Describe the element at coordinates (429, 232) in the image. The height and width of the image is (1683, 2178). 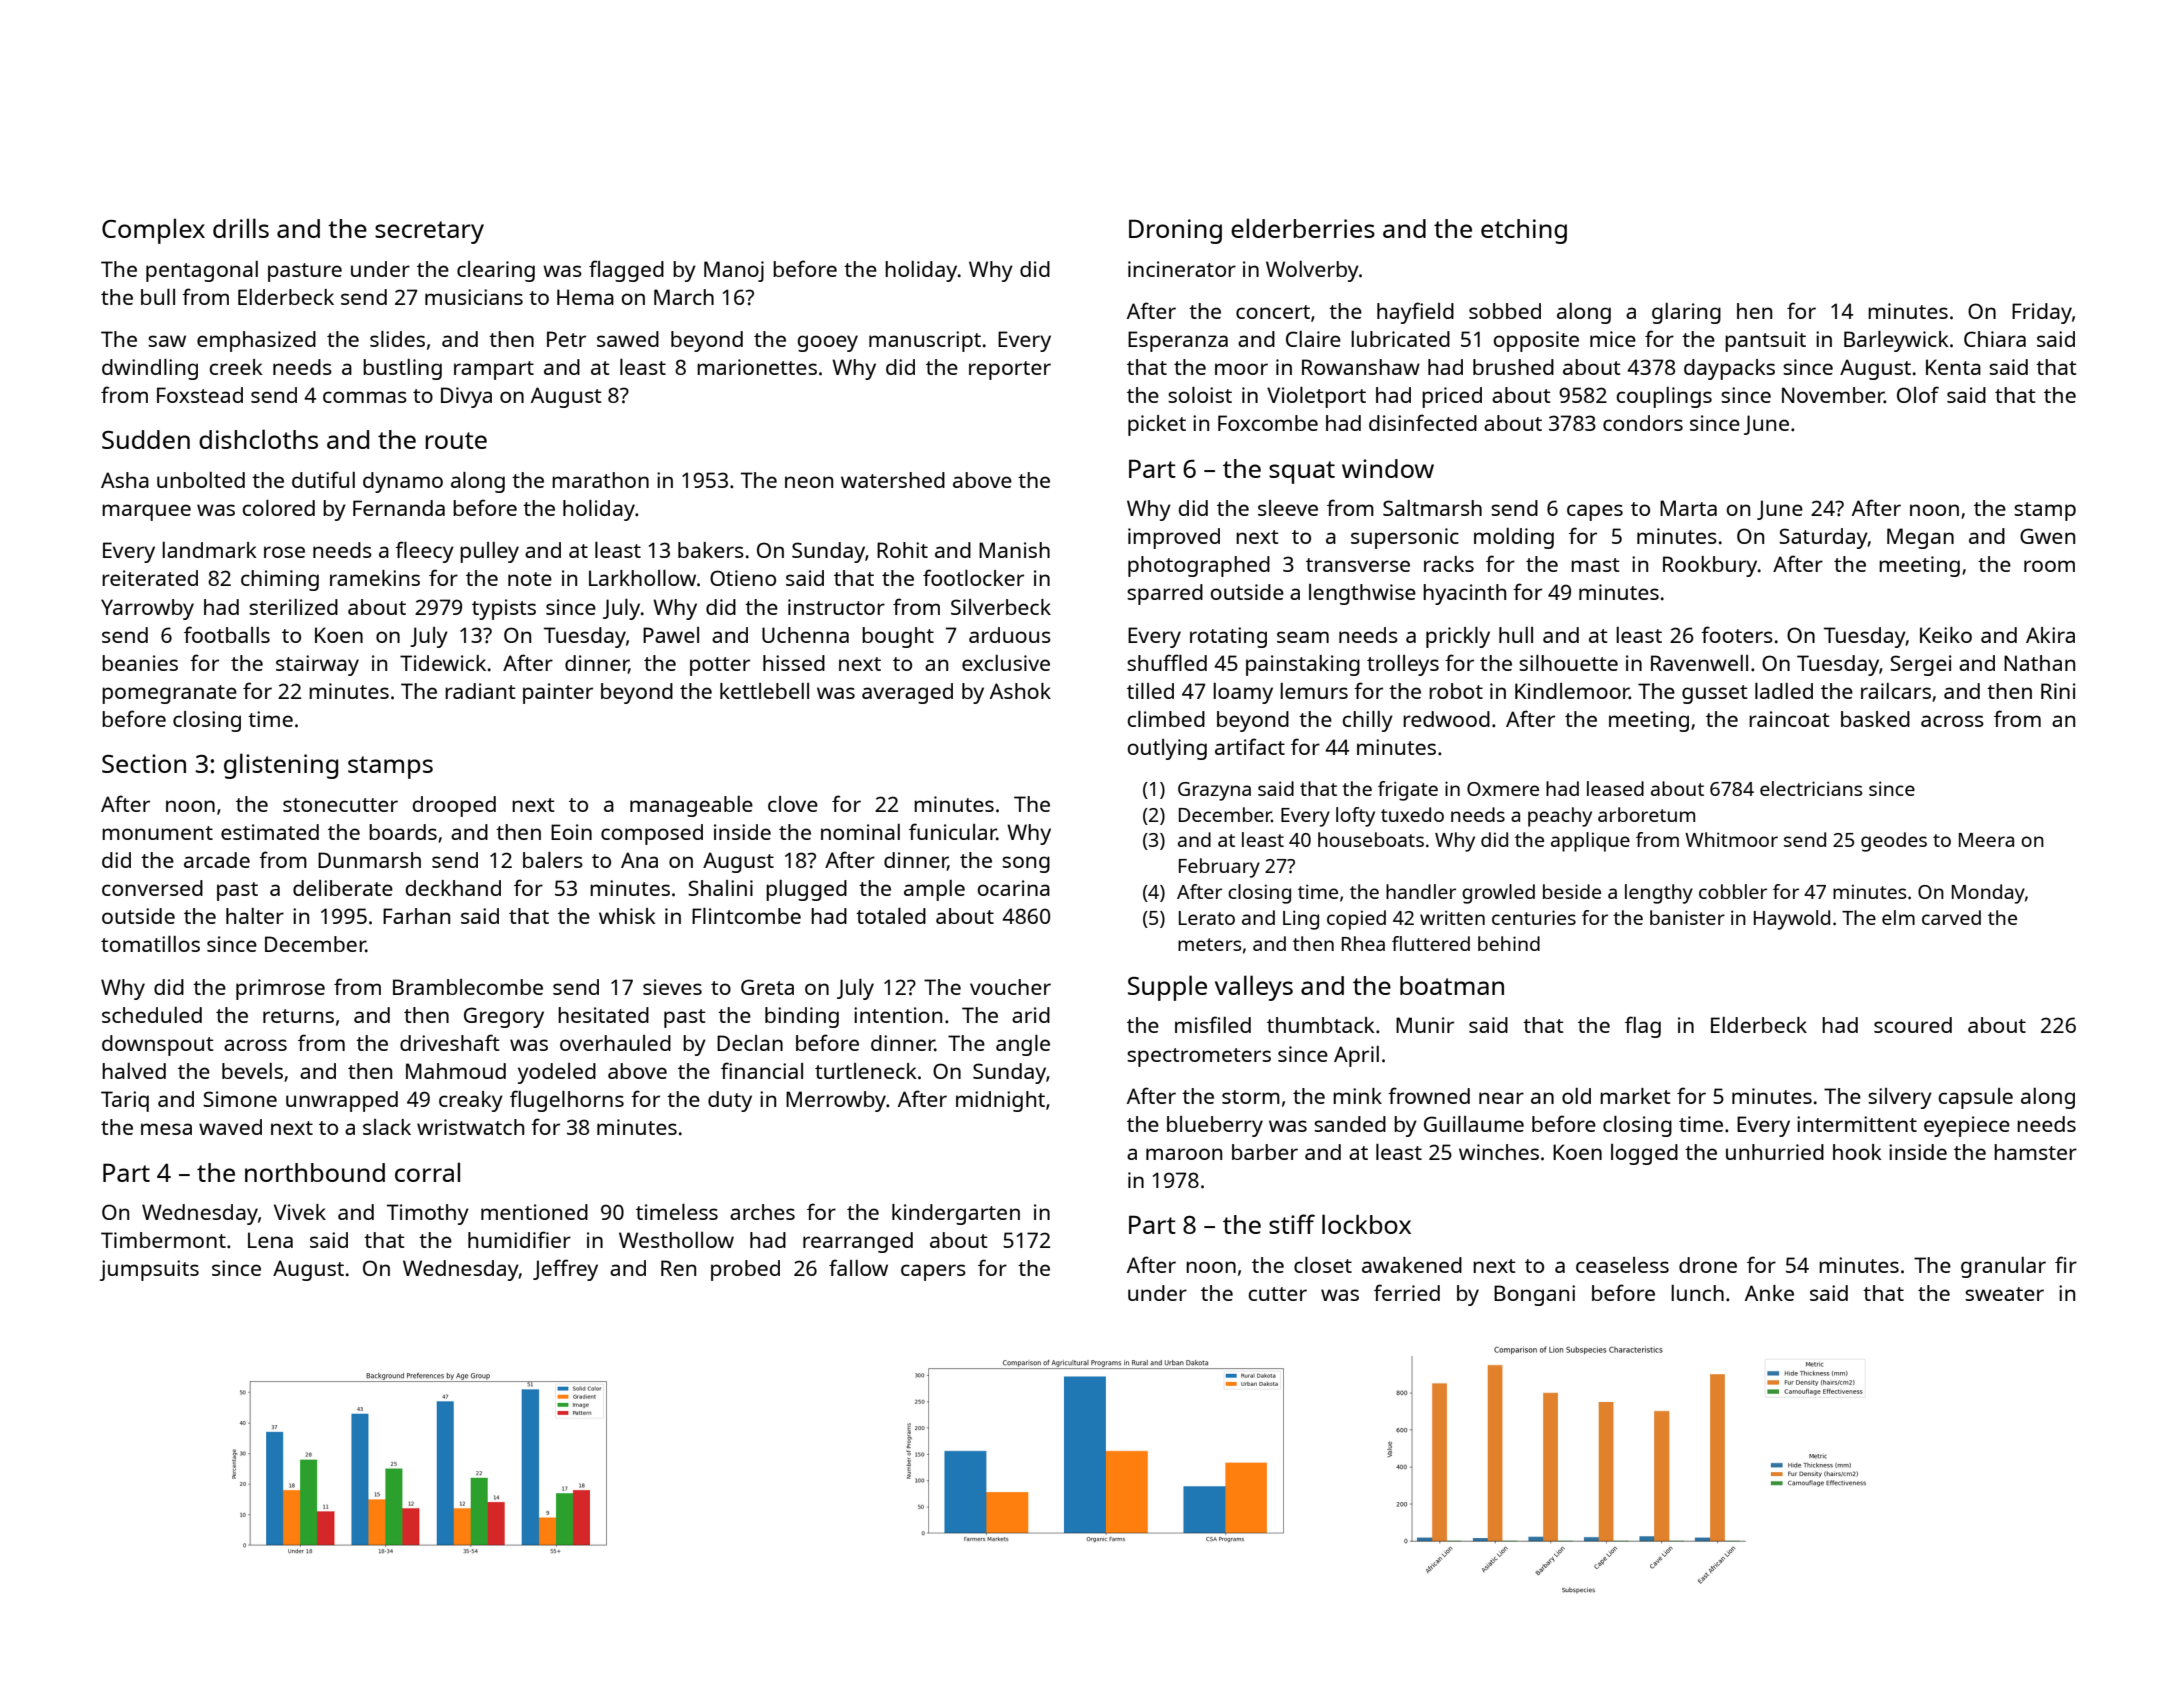
I see `secretary` at that location.
